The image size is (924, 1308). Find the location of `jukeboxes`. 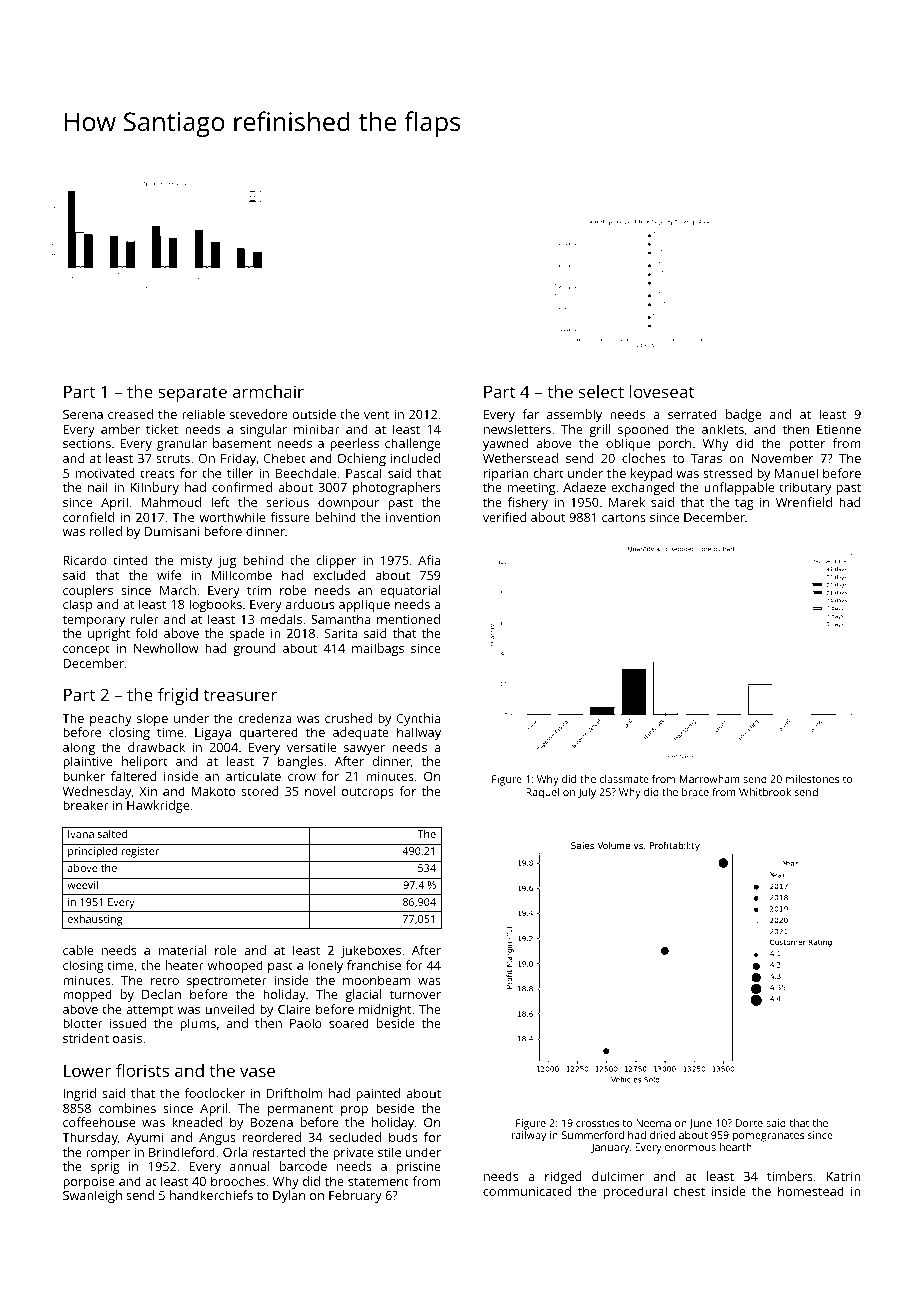

jukeboxes is located at coordinates (371, 951).
